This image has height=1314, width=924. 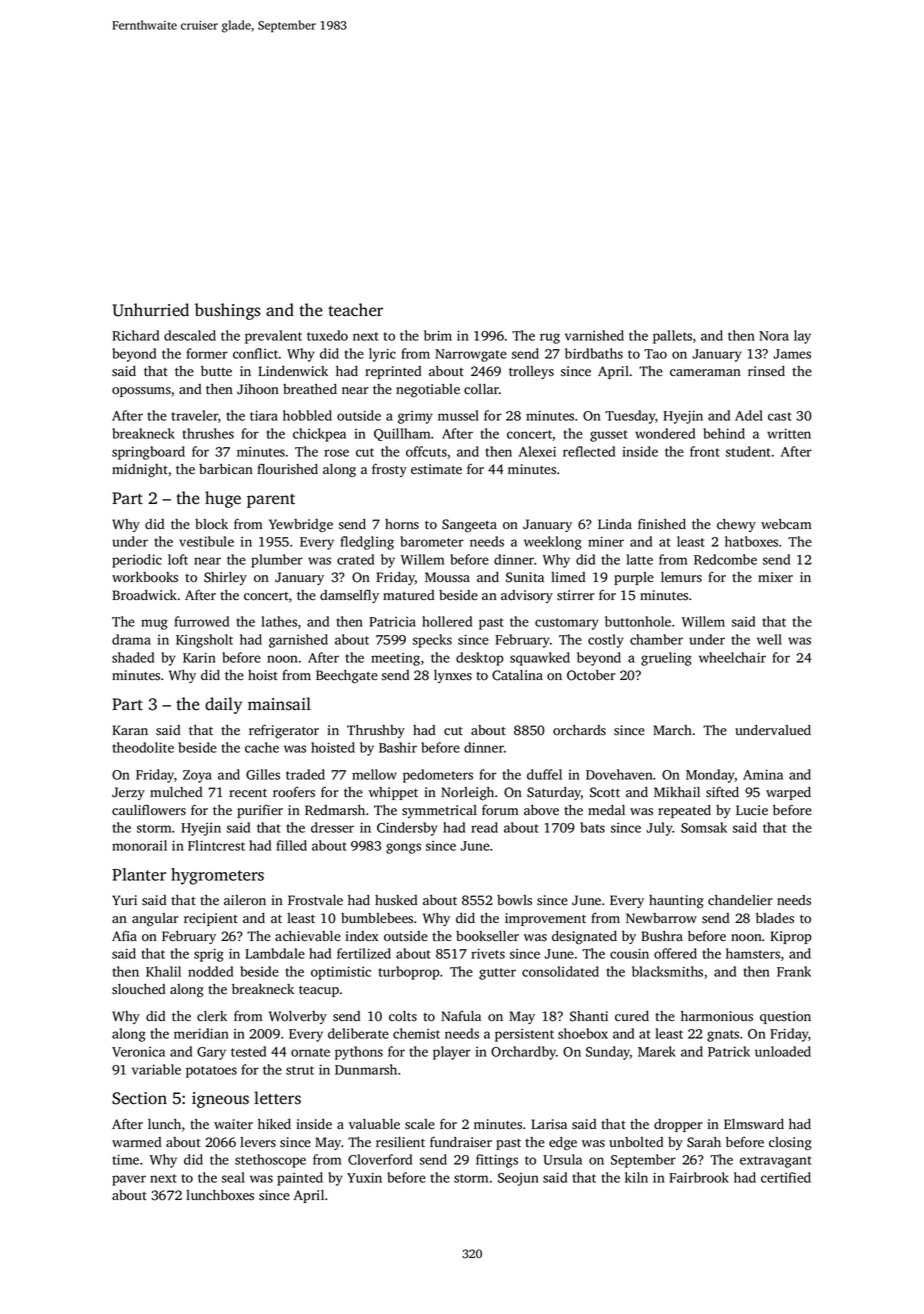 I want to click on well, so click(x=769, y=639).
